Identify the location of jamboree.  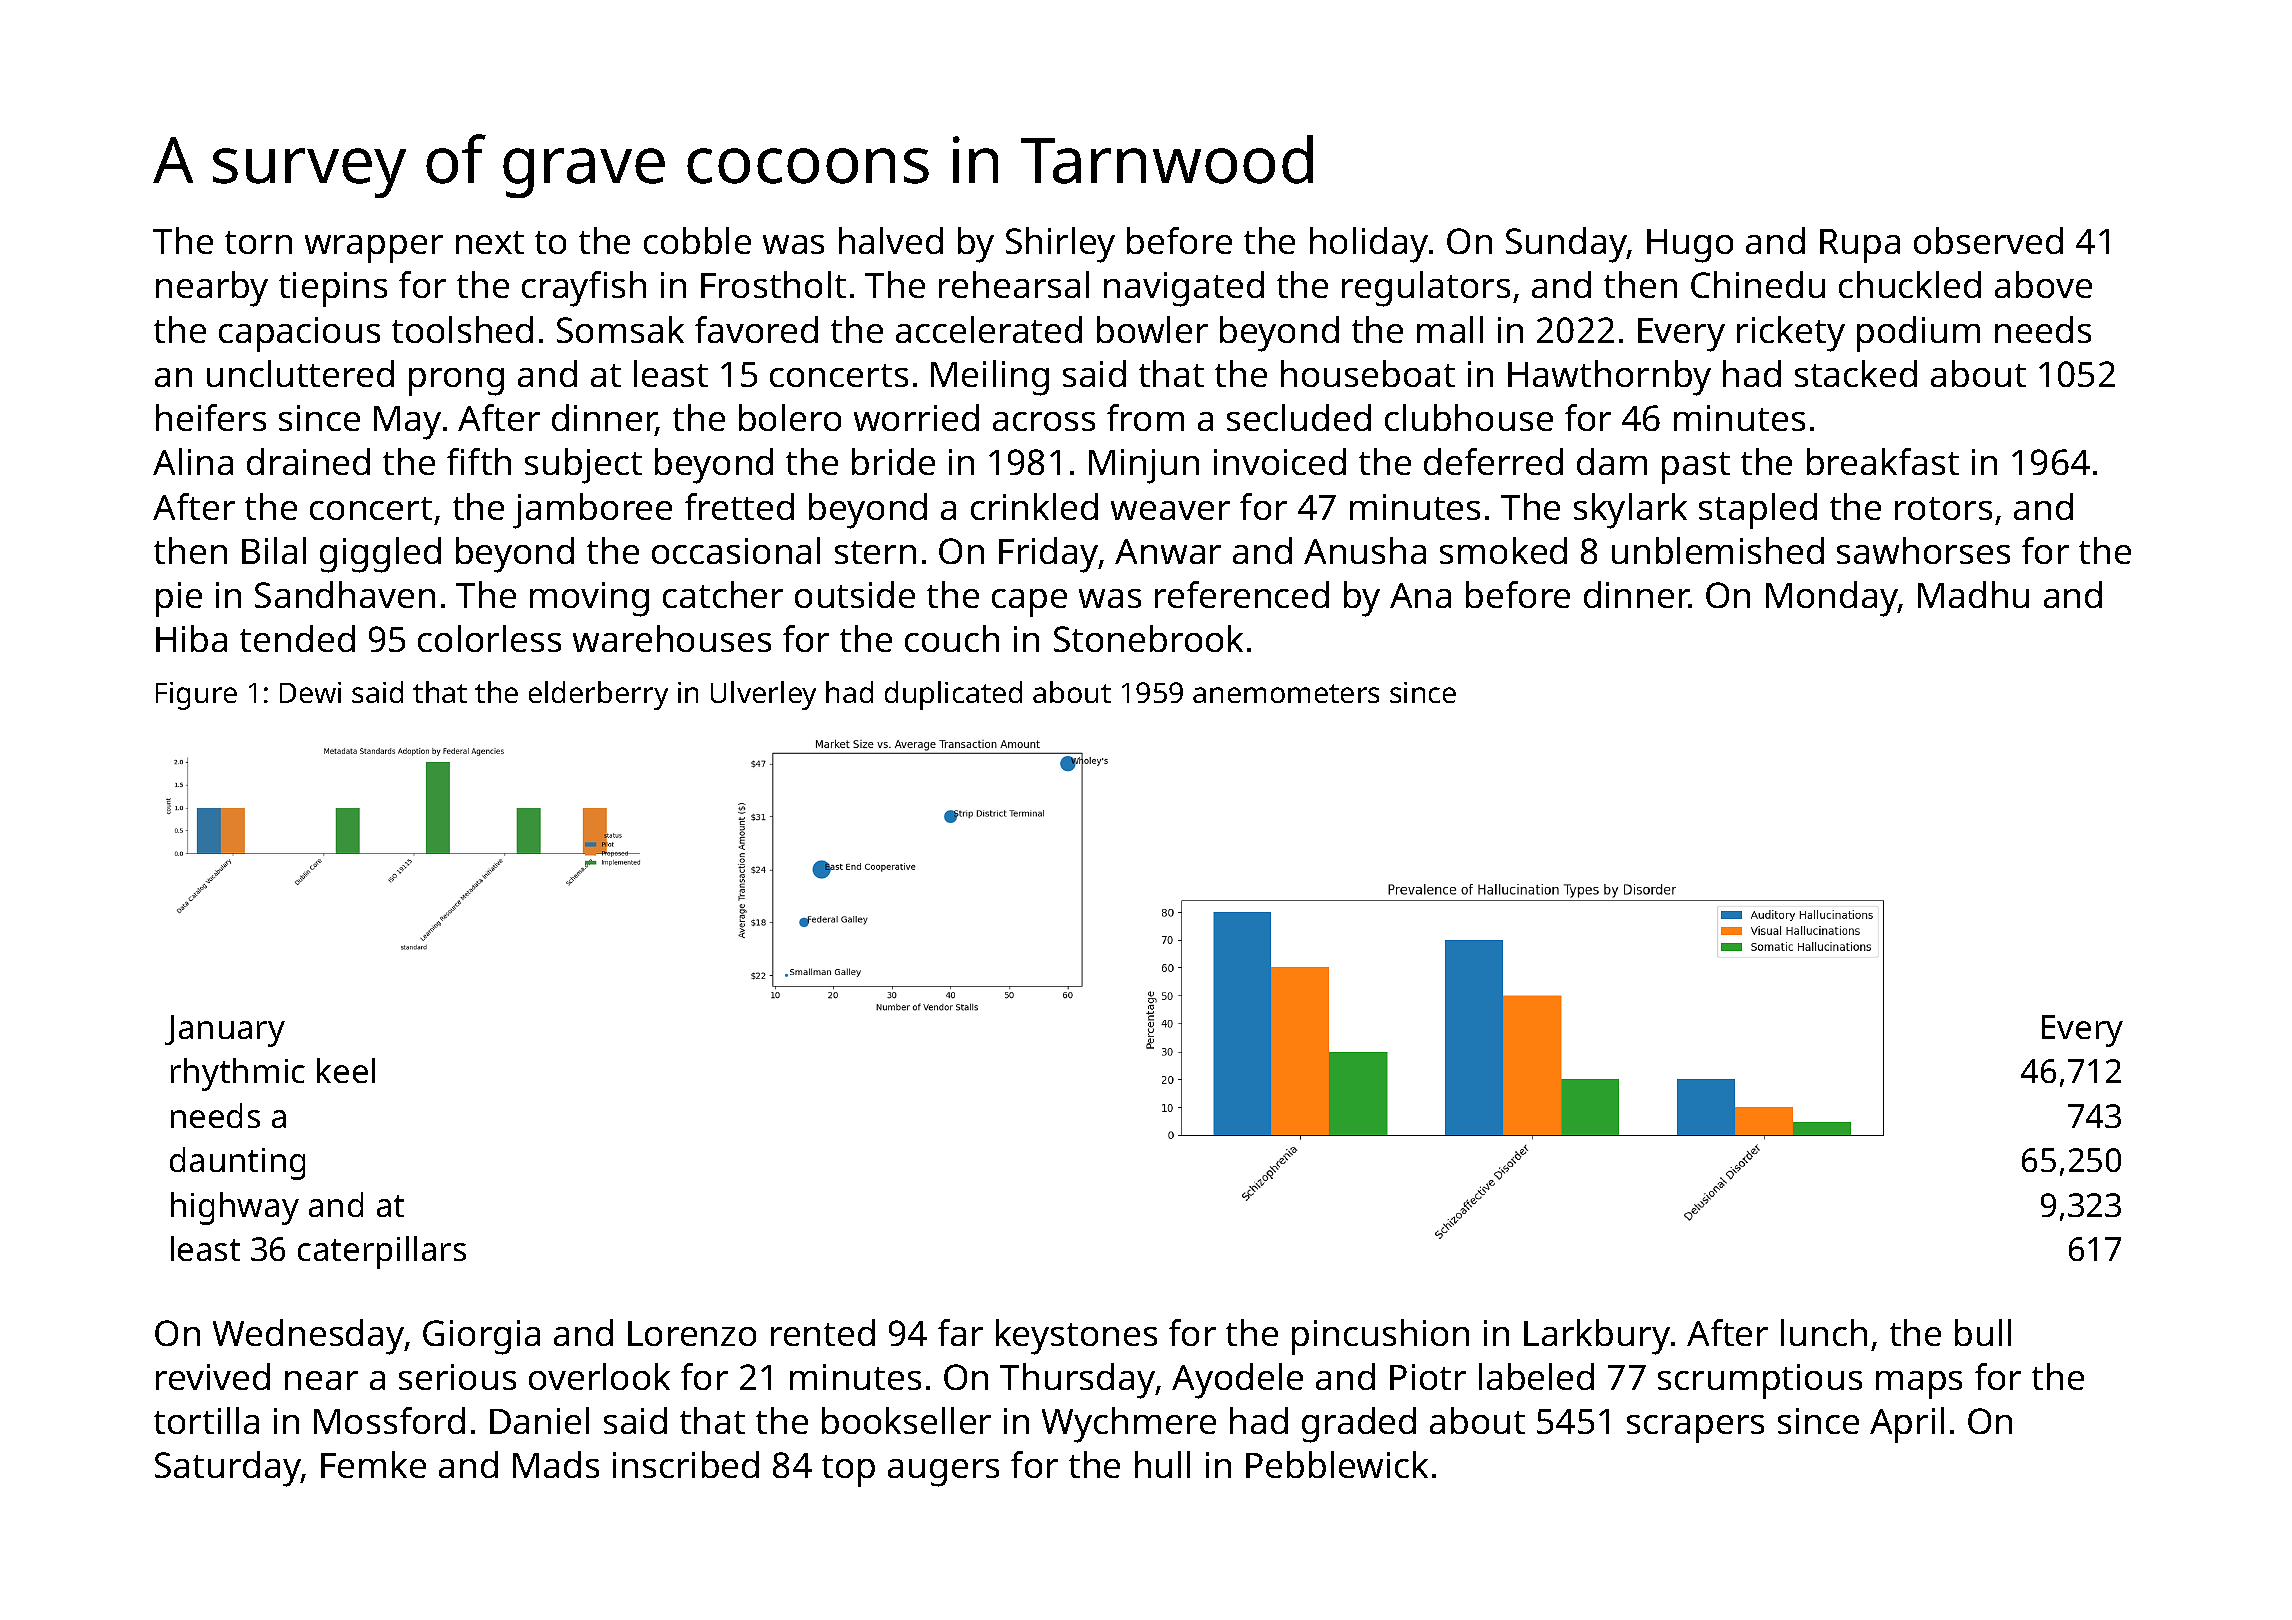
(592, 511).
